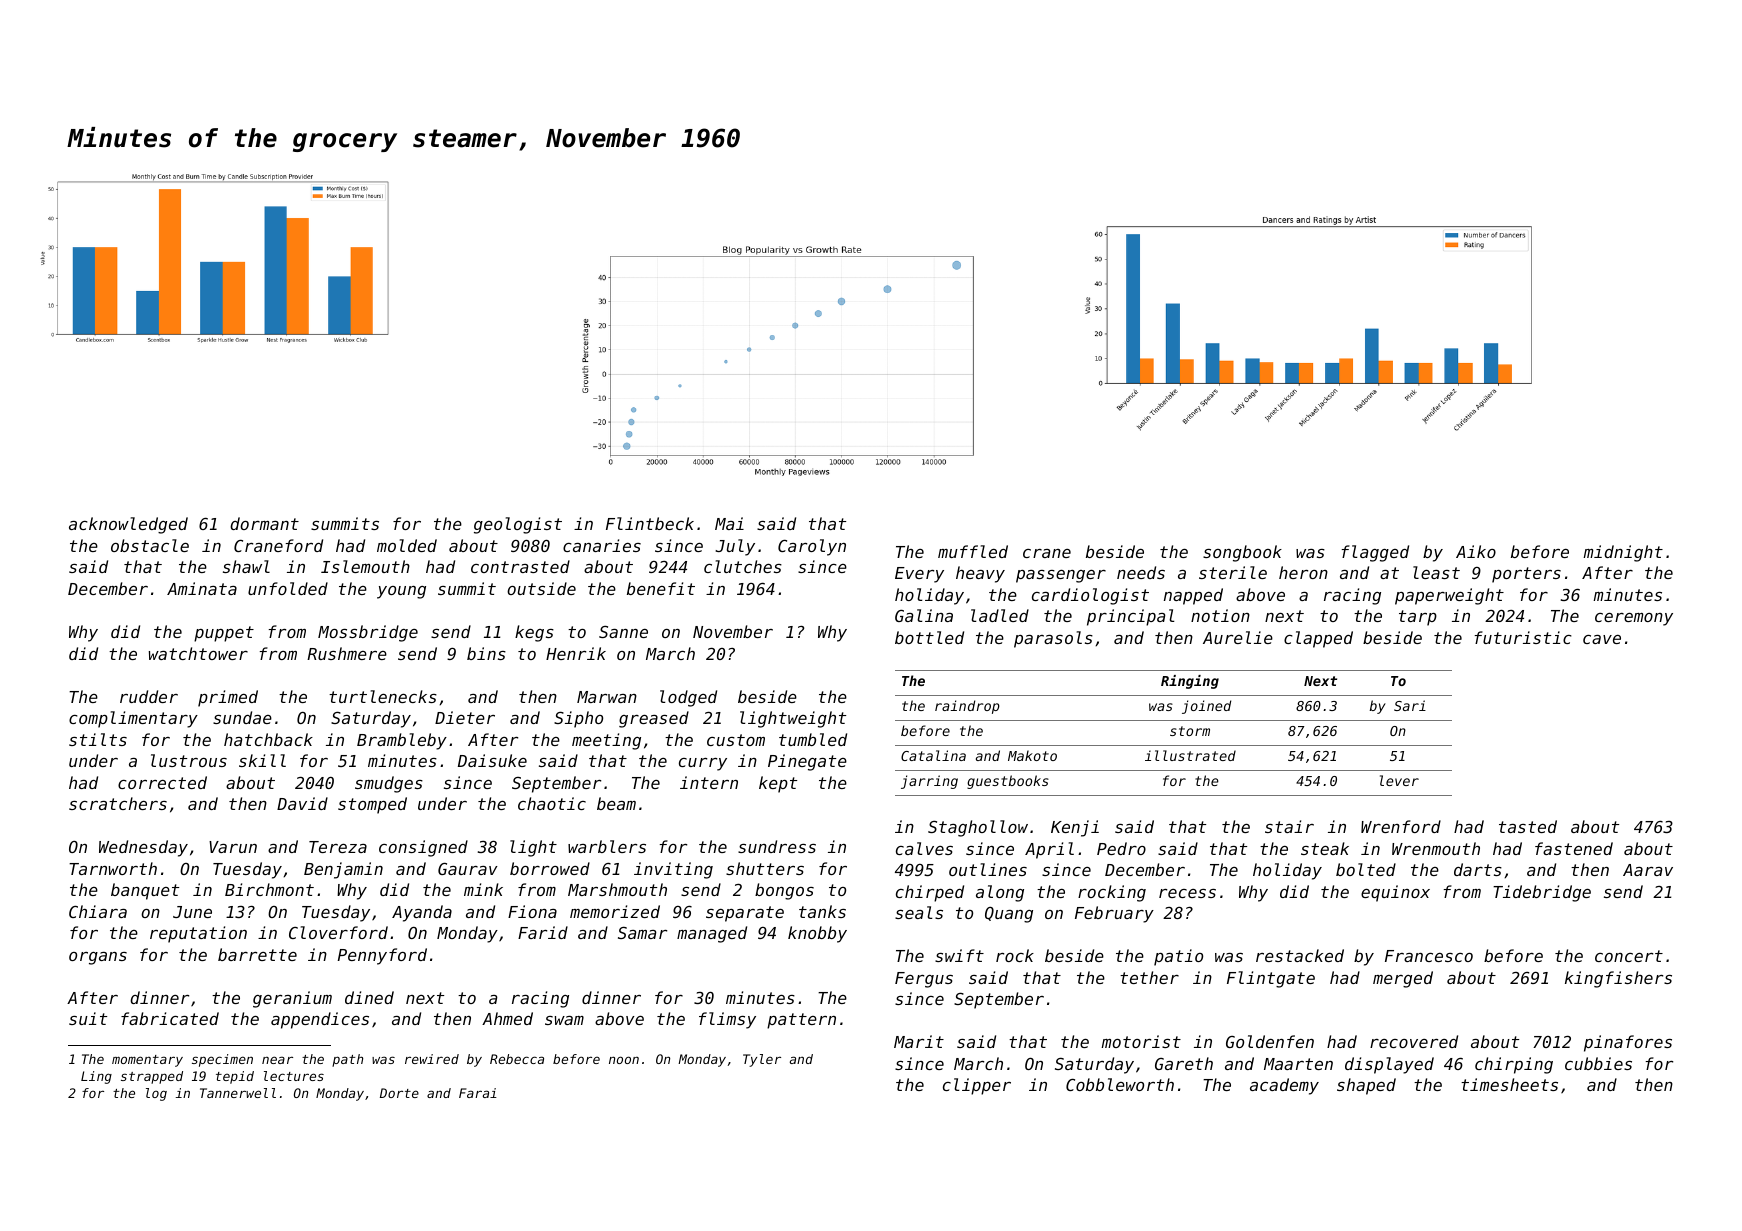 This document has height=1231, width=1742. What do you see at coordinates (1523, 637) in the document?
I see `futuristic` at bounding box center [1523, 637].
